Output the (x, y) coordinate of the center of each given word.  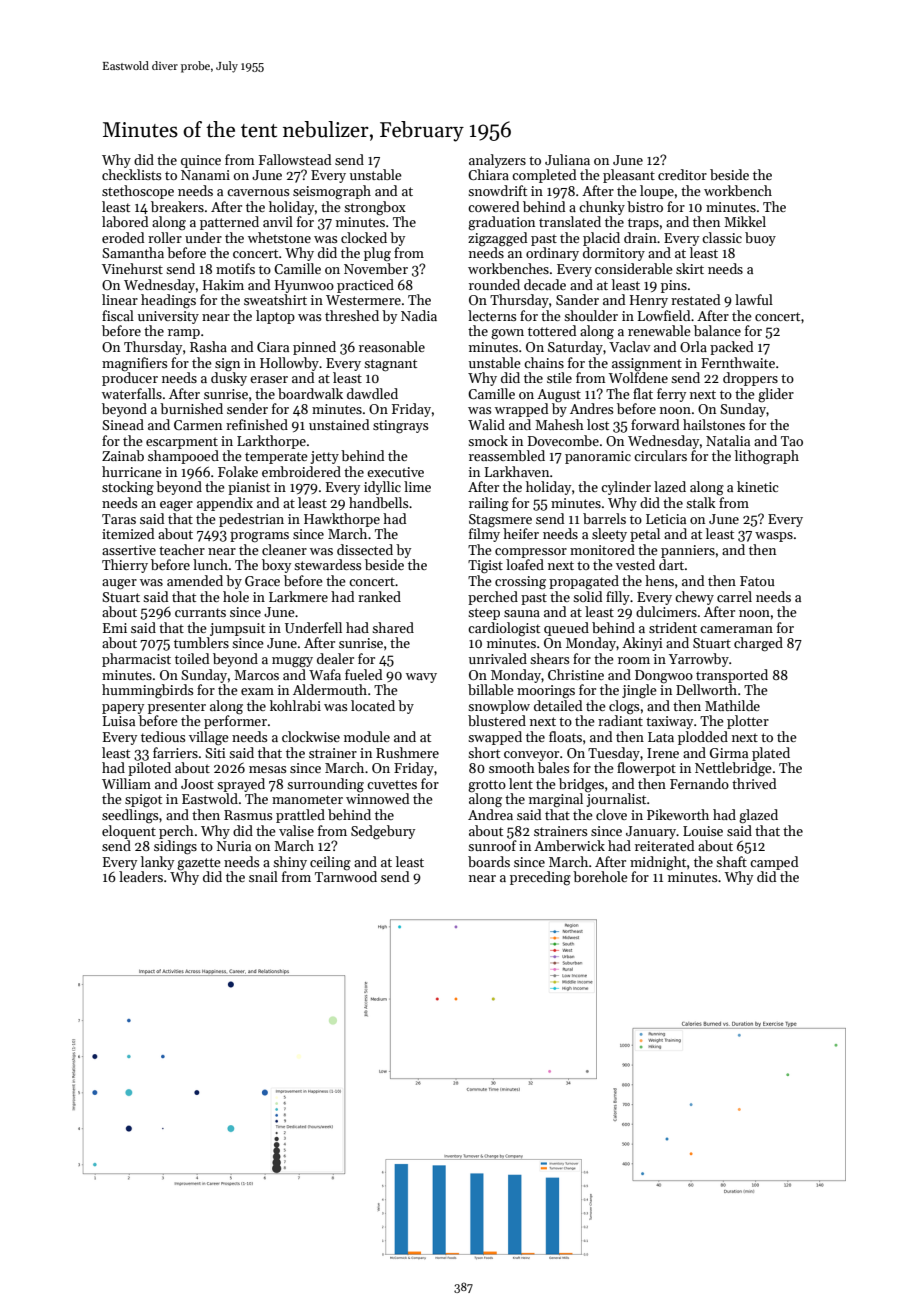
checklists (131, 174)
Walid (486, 424)
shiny (290, 863)
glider (776, 395)
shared (393, 627)
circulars (660, 455)
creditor (682, 174)
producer (130, 379)
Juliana (567, 159)
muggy (292, 662)
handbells (378, 502)
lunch (210, 564)
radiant (620, 720)
